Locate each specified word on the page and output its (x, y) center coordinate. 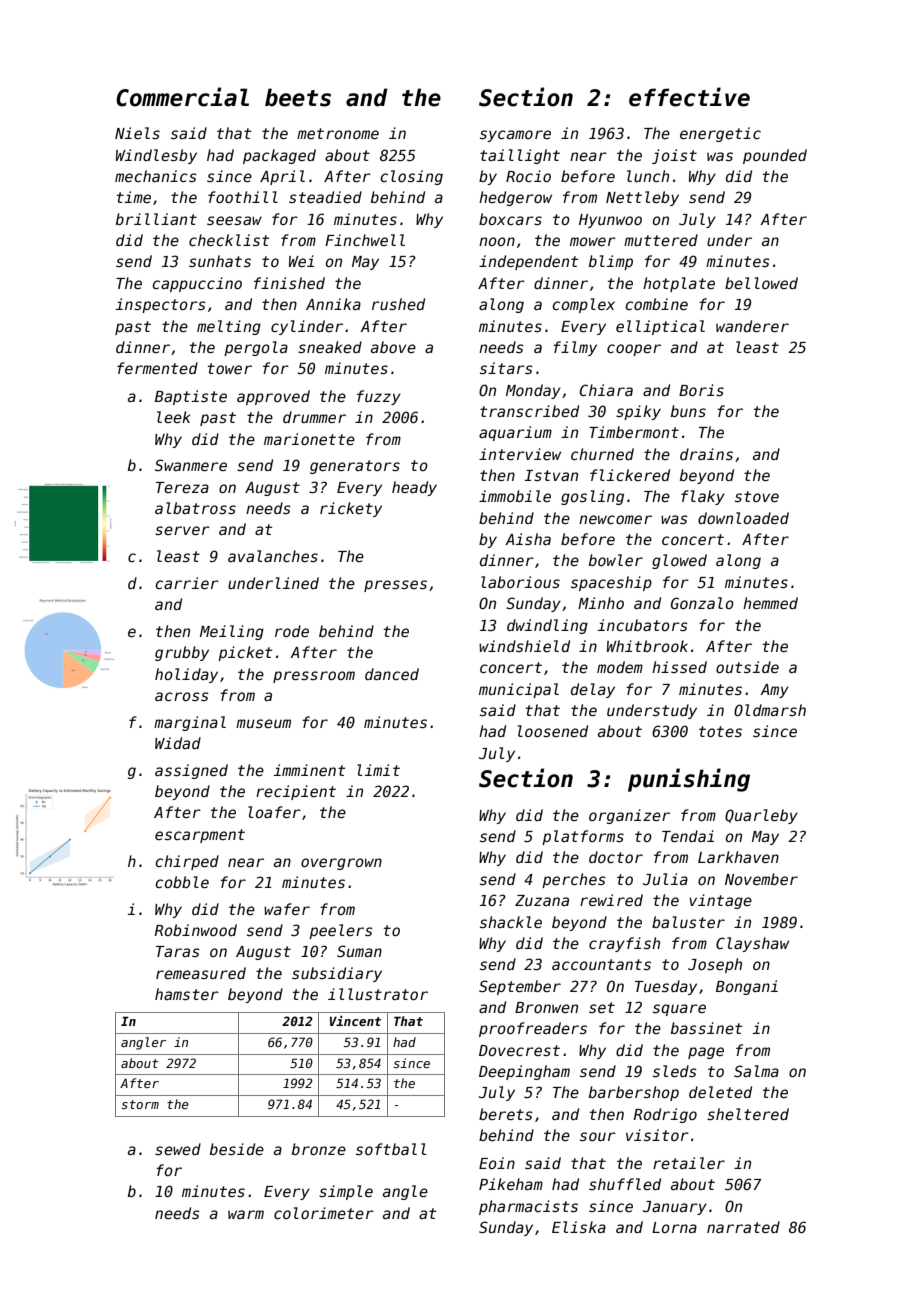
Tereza (182, 487)
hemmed (770, 603)
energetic (720, 134)
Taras (178, 951)
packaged (279, 156)
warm (246, 1214)
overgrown (341, 864)
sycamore (515, 136)
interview (520, 454)
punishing (689, 780)
